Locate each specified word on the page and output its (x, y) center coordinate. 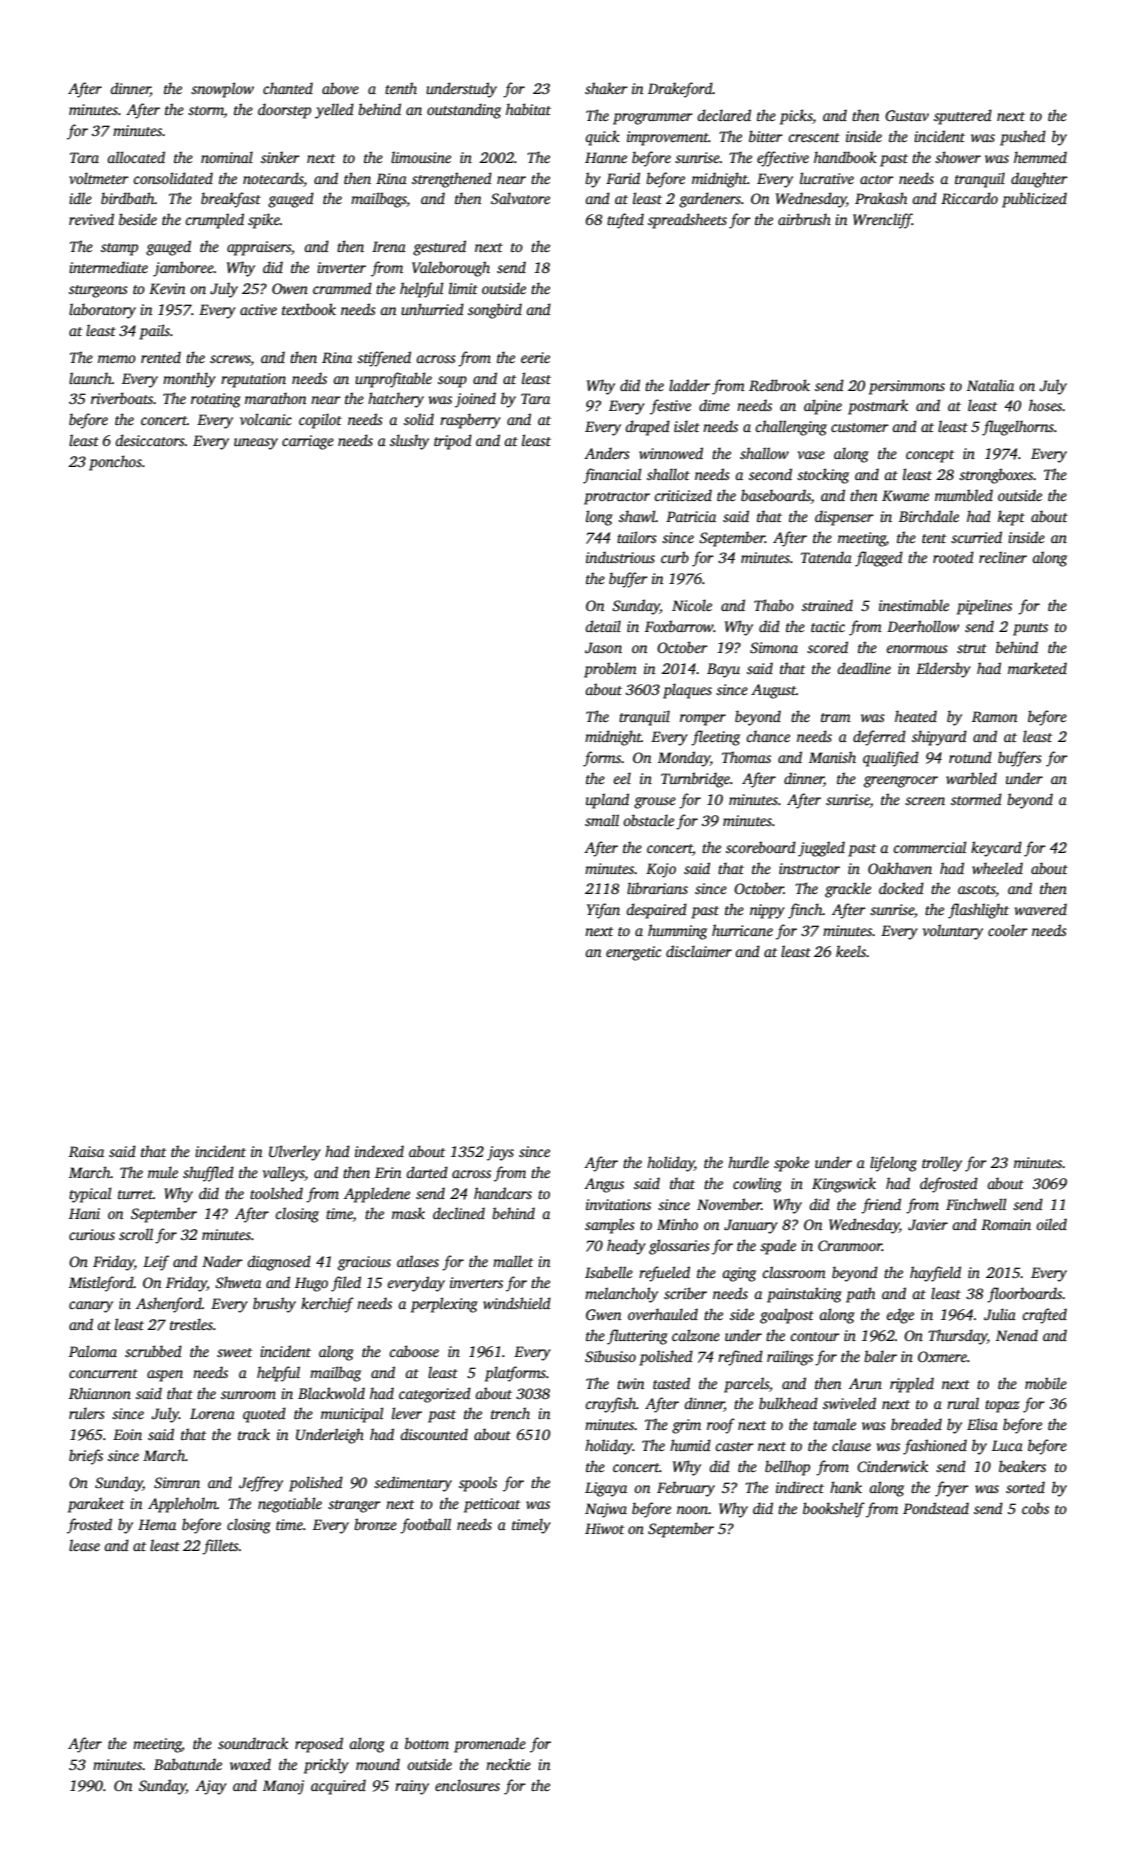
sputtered (963, 117)
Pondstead (936, 1508)
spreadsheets (687, 221)
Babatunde (188, 1764)
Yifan (603, 911)
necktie (508, 1764)
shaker (606, 88)
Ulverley (295, 1153)
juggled (821, 849)
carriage (308, 442)
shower (958, 157)
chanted (288, 88)
